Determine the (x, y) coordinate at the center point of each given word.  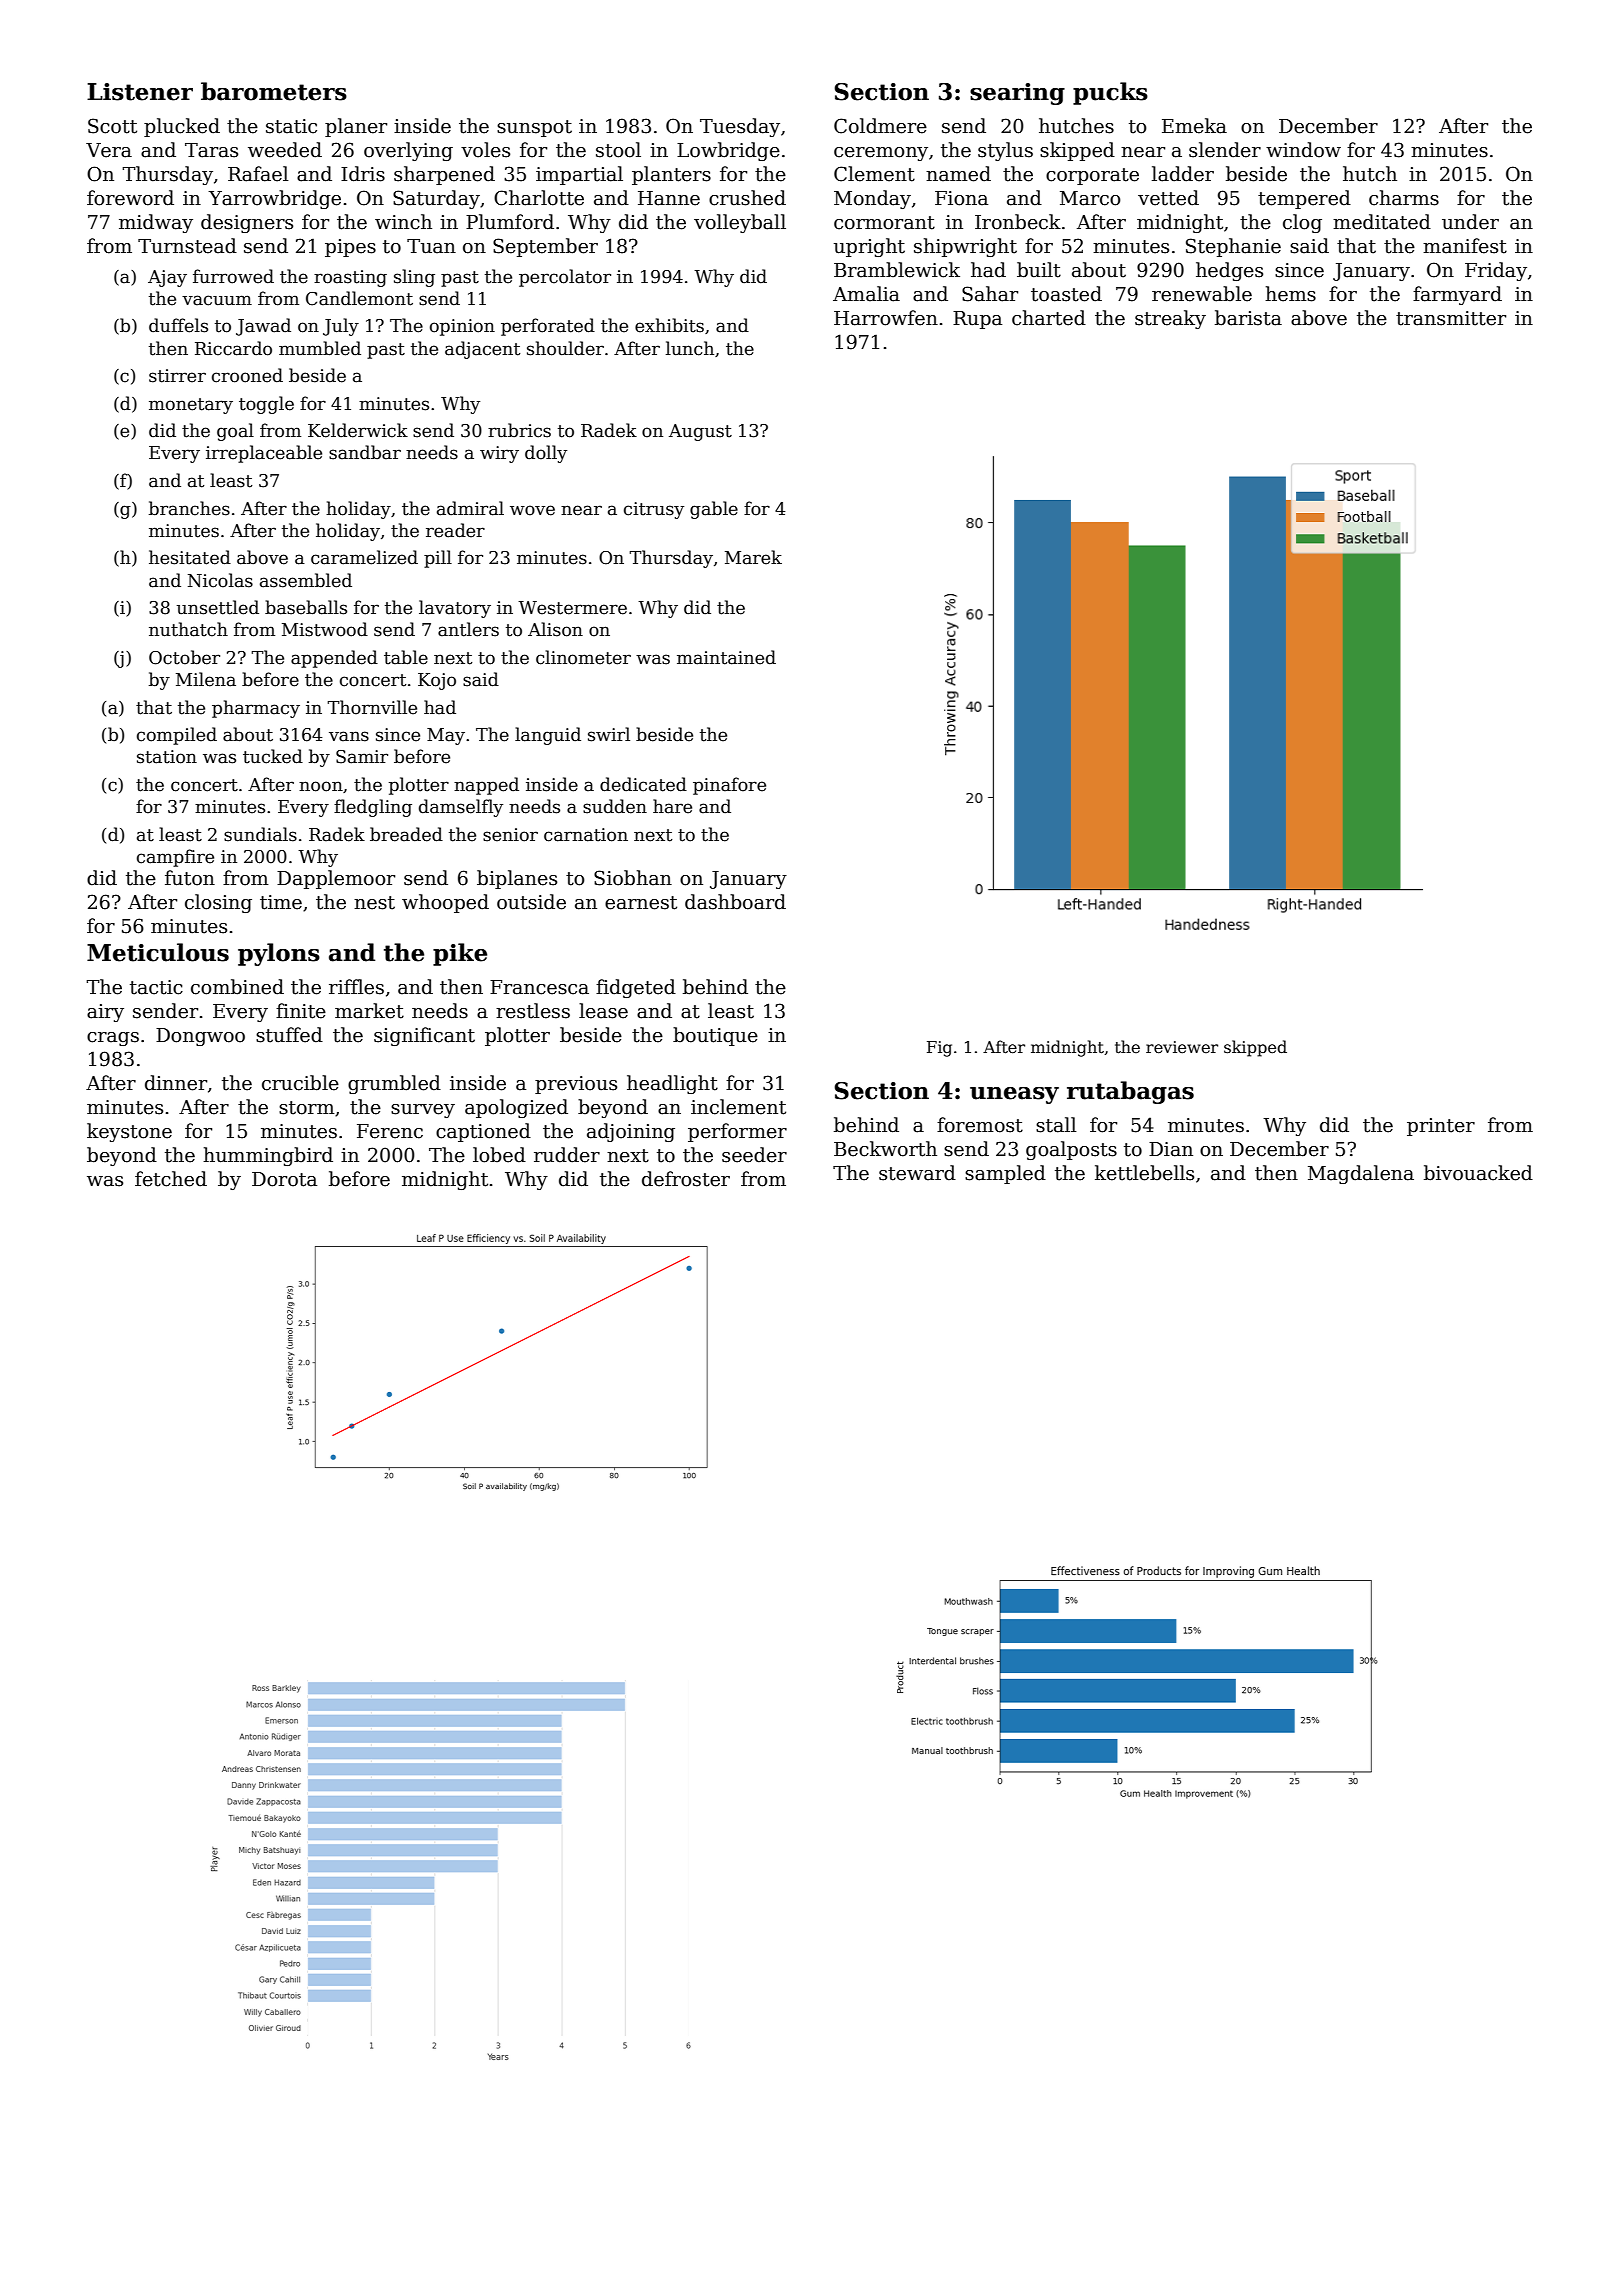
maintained (726, 657)
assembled (306, 580)
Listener (140, 92)
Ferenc (390, 1131)
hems (1290, 294)
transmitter (1451, 318)
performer (737, 1132)
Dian (1171, 1149)
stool (618, 150)
